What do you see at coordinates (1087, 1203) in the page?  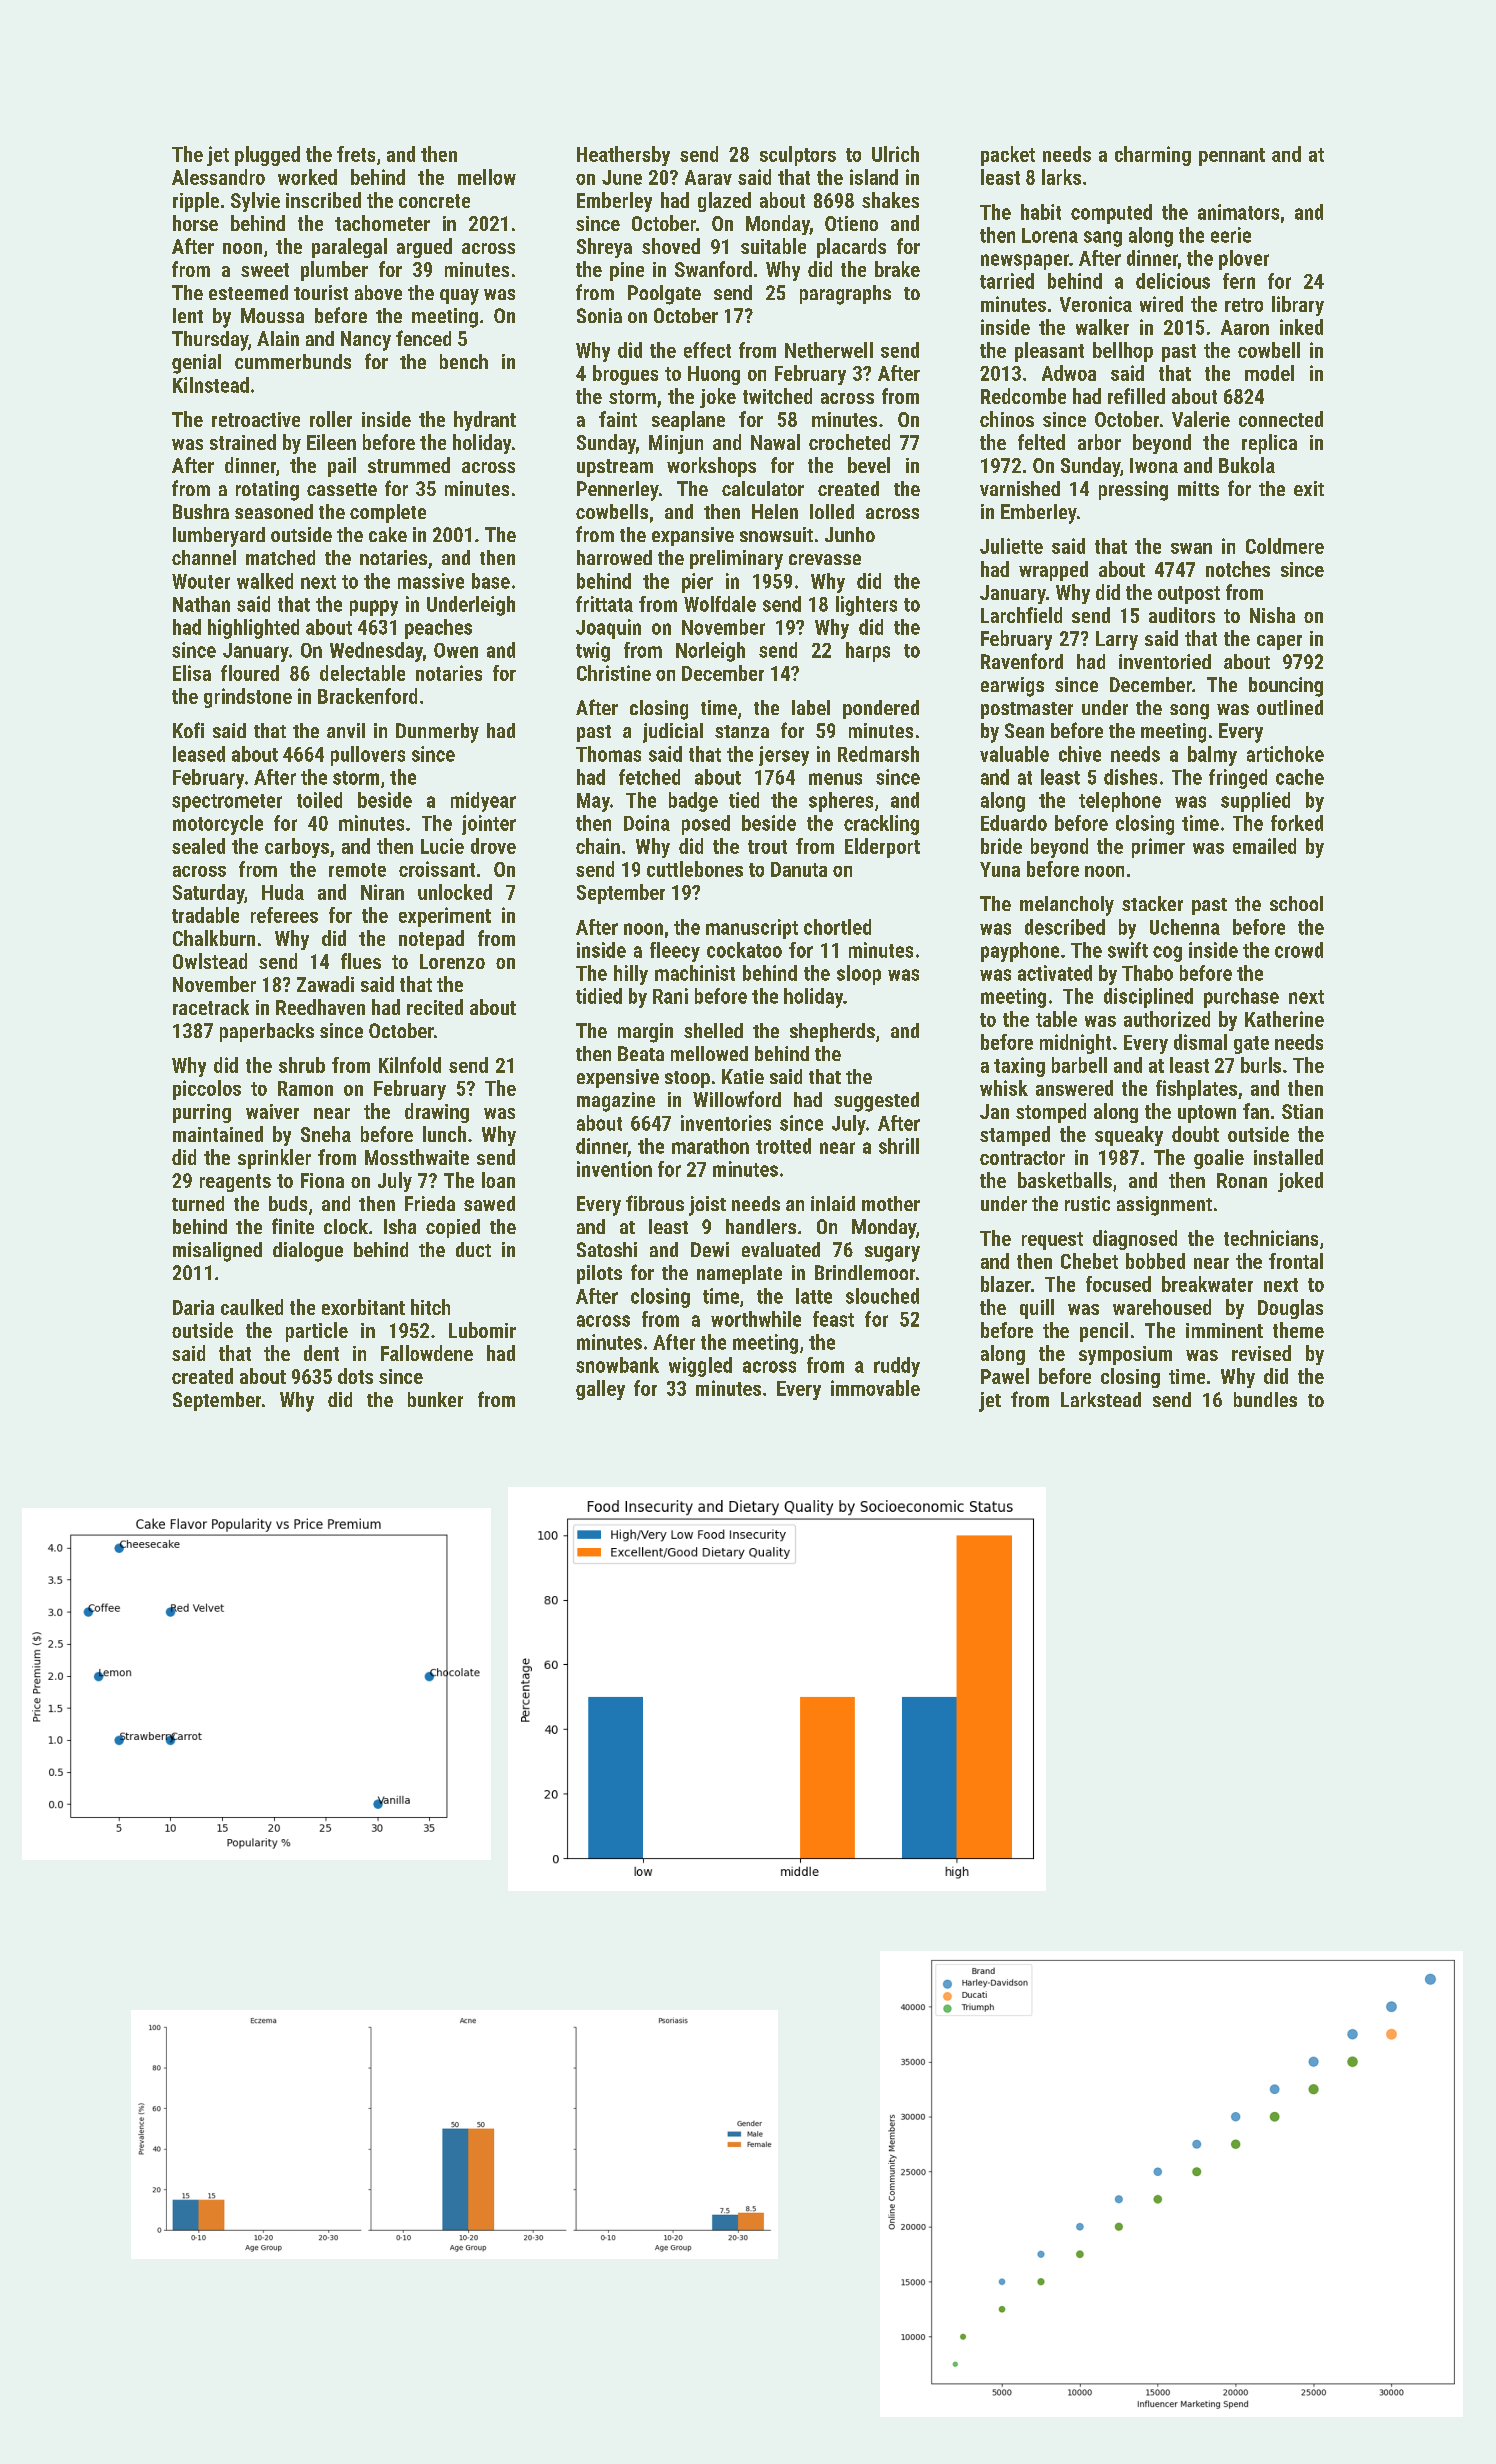 I see `rustic` at bounding box center [1087, 1203].
